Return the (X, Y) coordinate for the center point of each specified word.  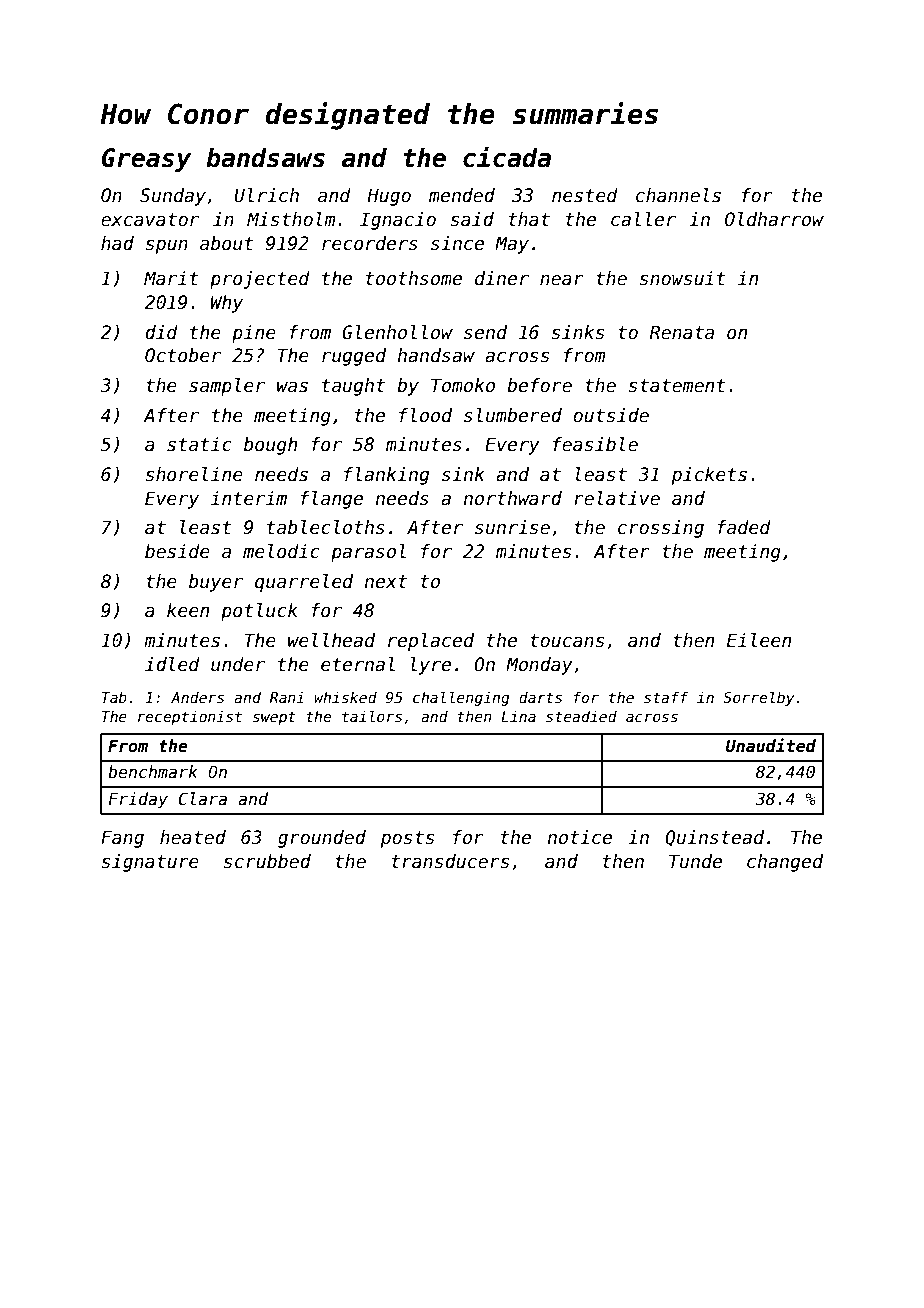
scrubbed (267, 861)
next (385, 582)
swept (274, 718)
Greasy (146, 160)
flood (425, 415)
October (183, 355)
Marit (171, 278)
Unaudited (771, 745)
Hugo (389, 197)
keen (188, 610)
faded (744, 527)
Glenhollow (397, 332)
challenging (461, 698)
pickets (709, 476)
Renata (682, 332)
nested (585, 195)
